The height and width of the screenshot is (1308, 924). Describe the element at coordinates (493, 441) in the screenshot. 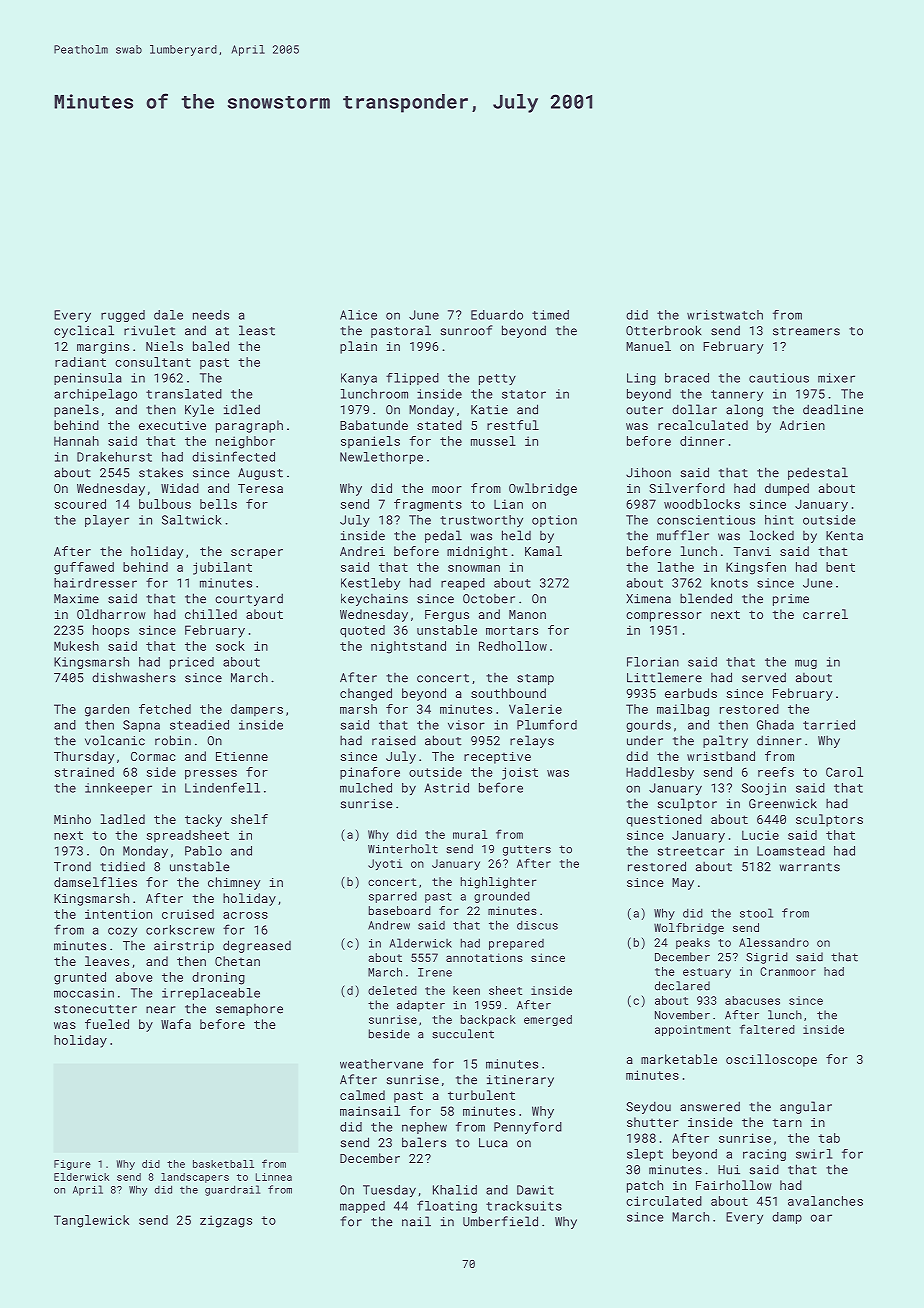

I see `mussel` at that location.
